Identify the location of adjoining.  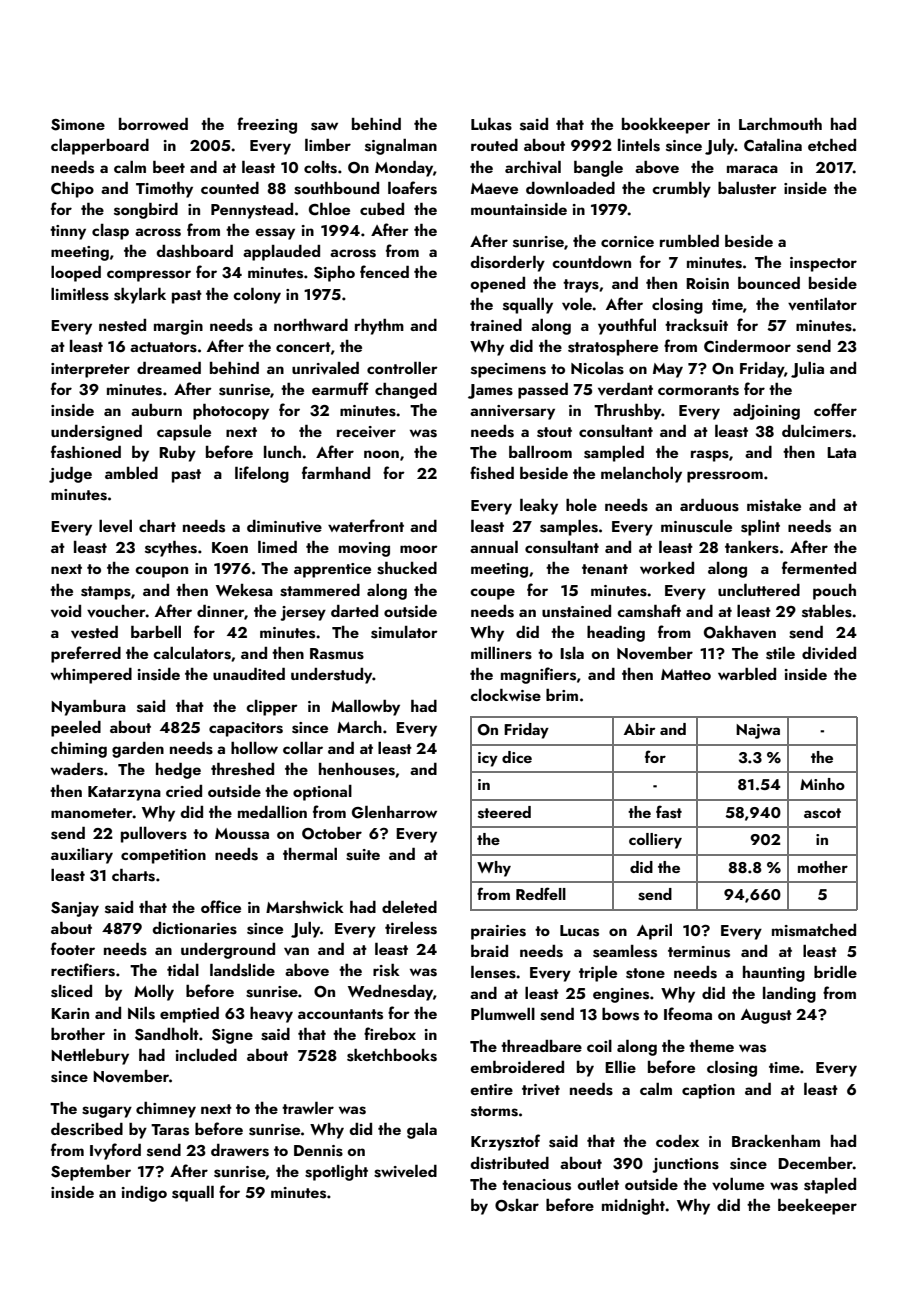
(766, 412).
